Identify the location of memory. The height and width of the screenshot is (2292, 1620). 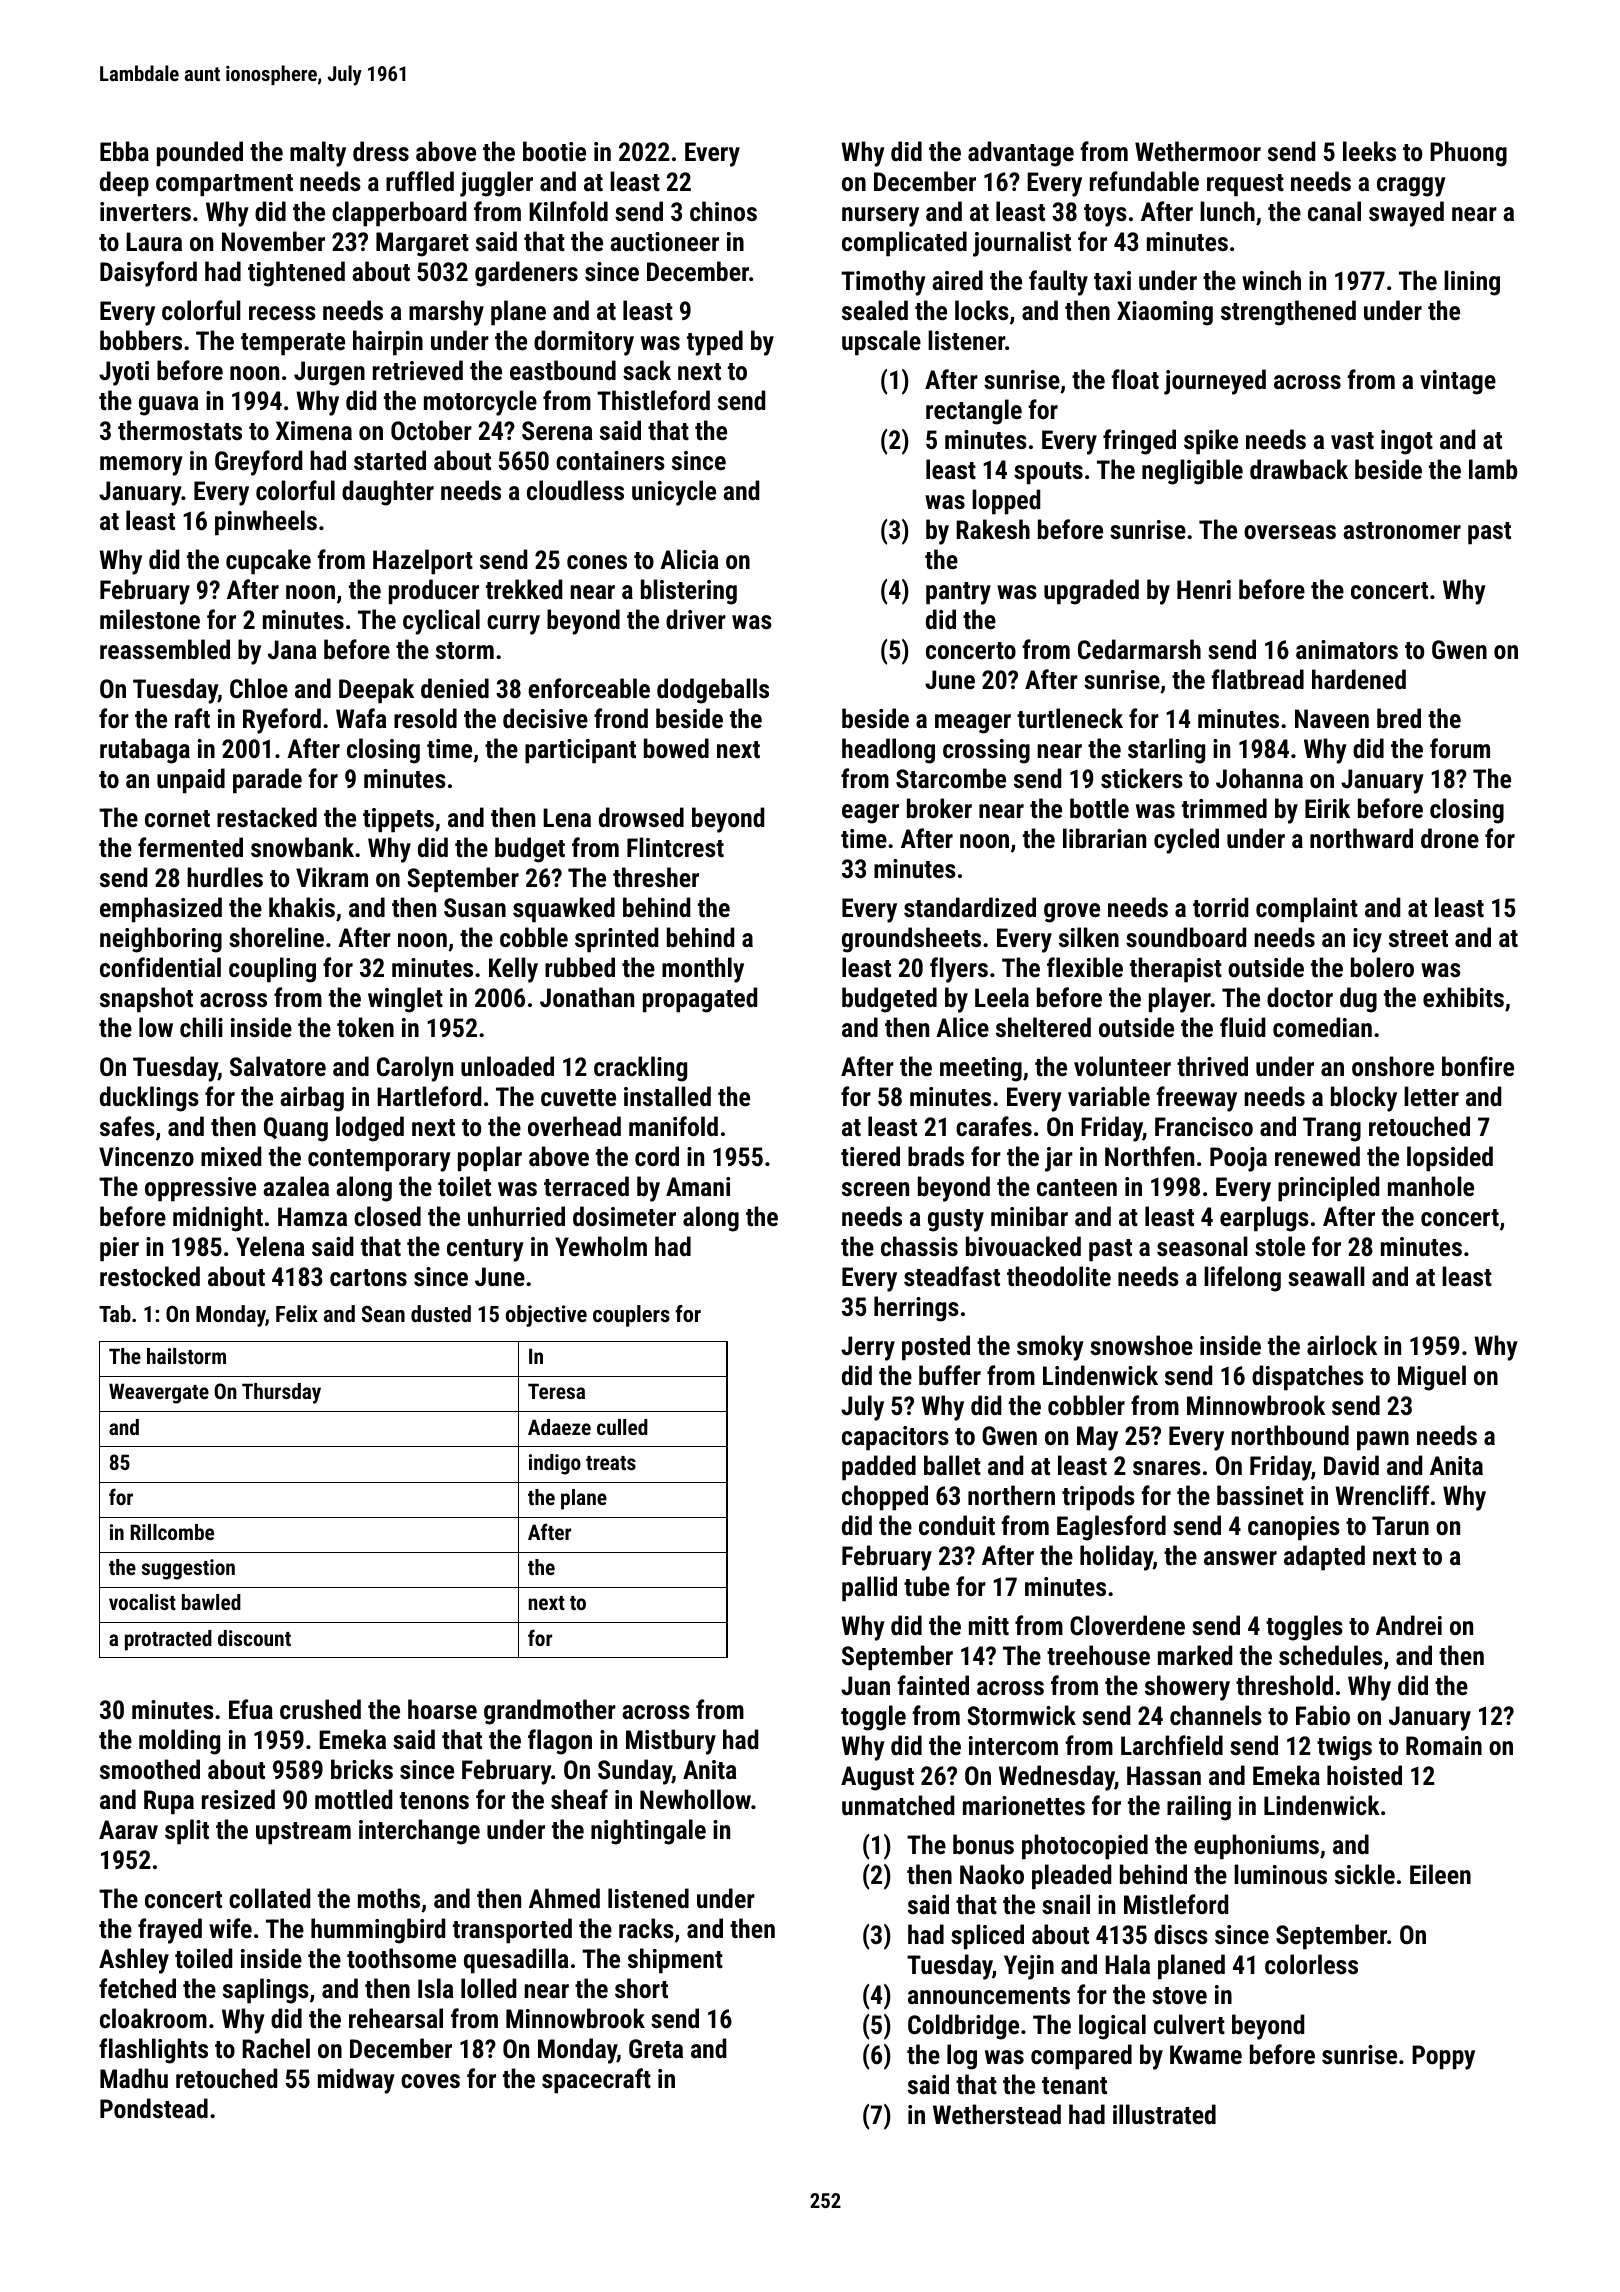
(141, 466).
